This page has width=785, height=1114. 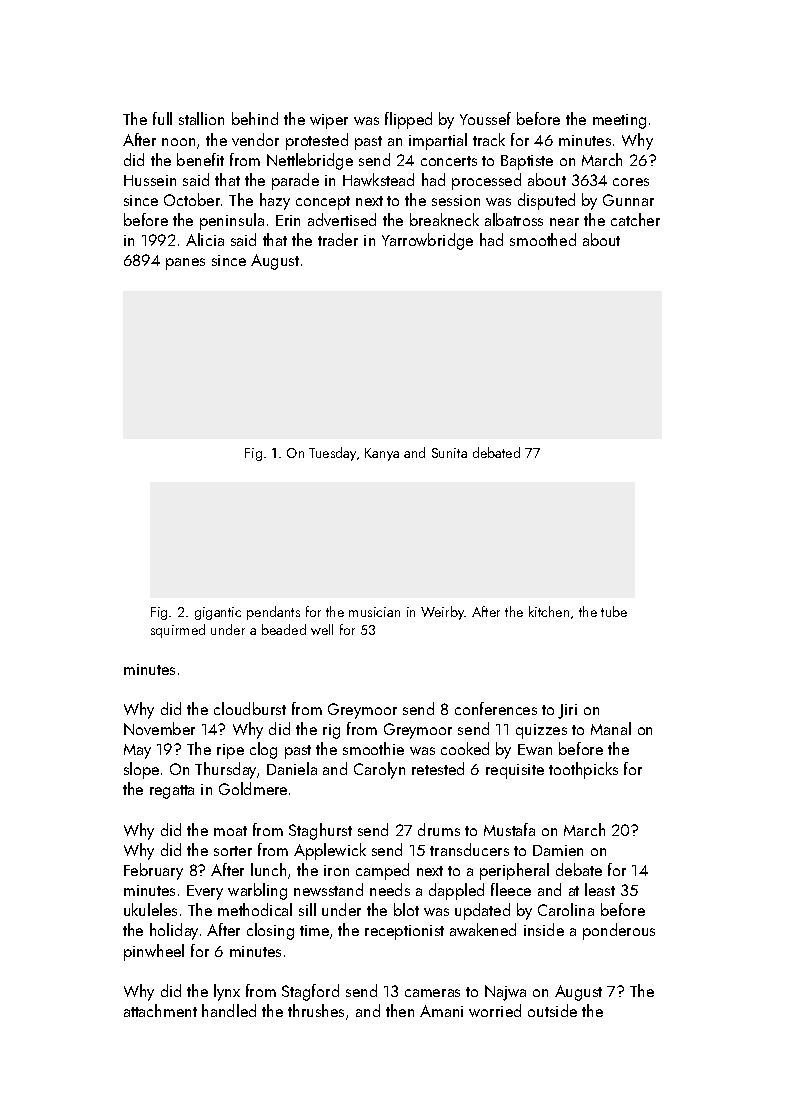 What do you see at coordinates (255, 139) in the page?
I see `vendor` at bounding box center [255, 139].
